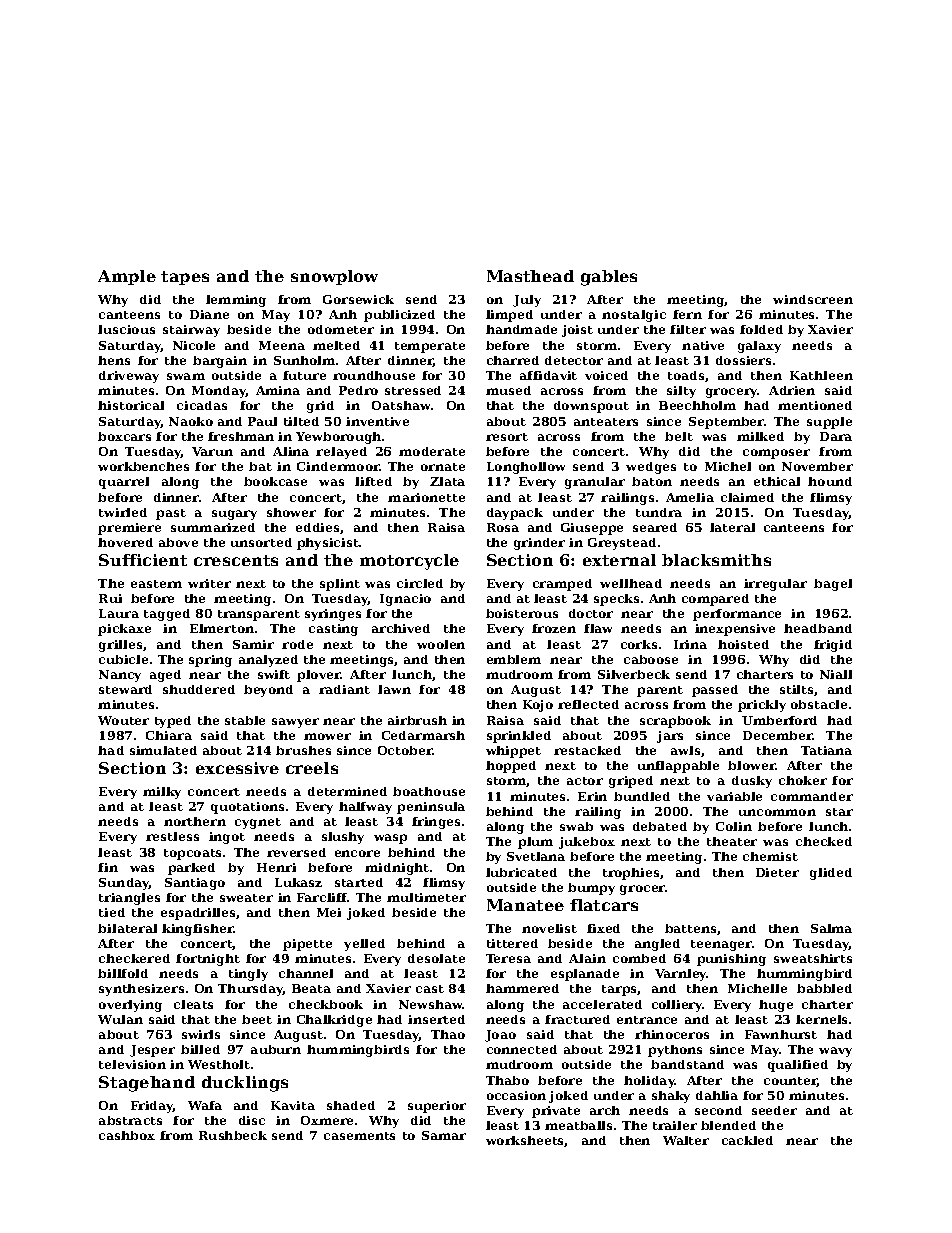  Describe the element at coordinates (278, 390) in the document. I see `Amina` at that location.
